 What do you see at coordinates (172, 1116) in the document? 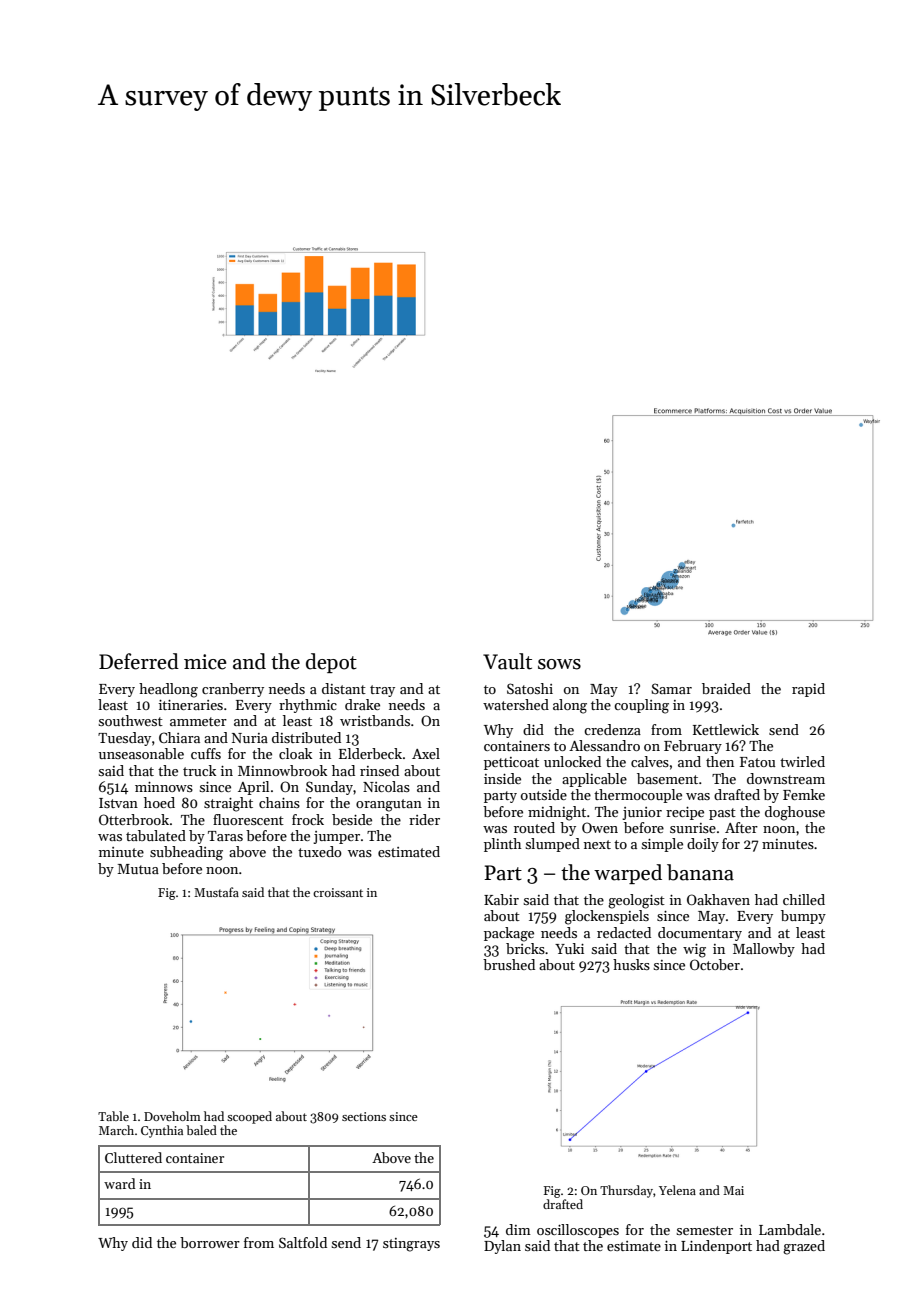
I see `Doveholm` at bounding box center [172, 1116].
